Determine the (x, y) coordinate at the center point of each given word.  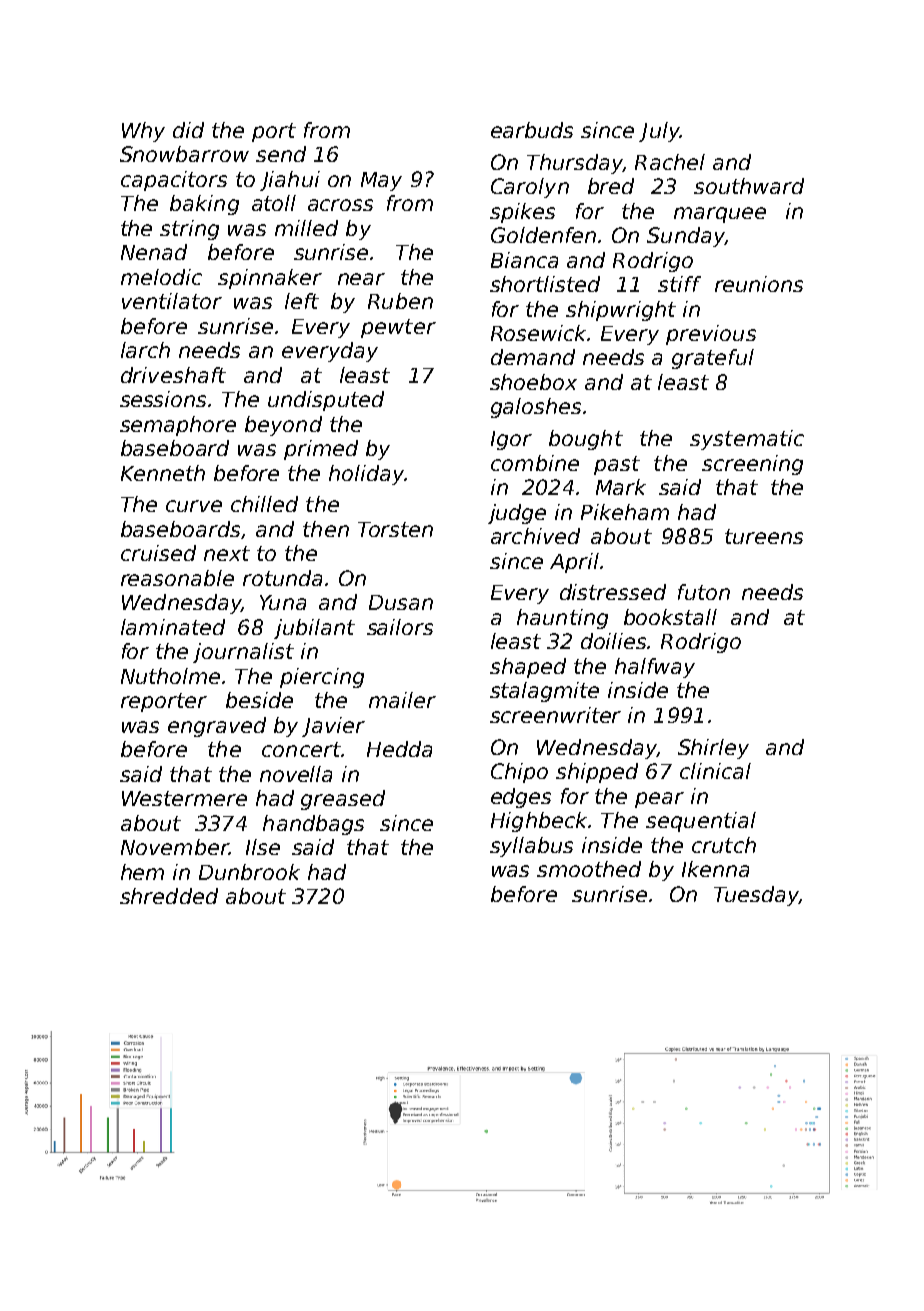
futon (704, 592)
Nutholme (170, 676)
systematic (747, 440)
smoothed (589, 869)
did (188, 130)
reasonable (177, 578)
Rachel (670, 162)
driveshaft (173, 375)
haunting (562, 619)
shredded (169, 896)
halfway (655, 668)
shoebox (533, 382)
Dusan (401, 602)
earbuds (532, 130)
